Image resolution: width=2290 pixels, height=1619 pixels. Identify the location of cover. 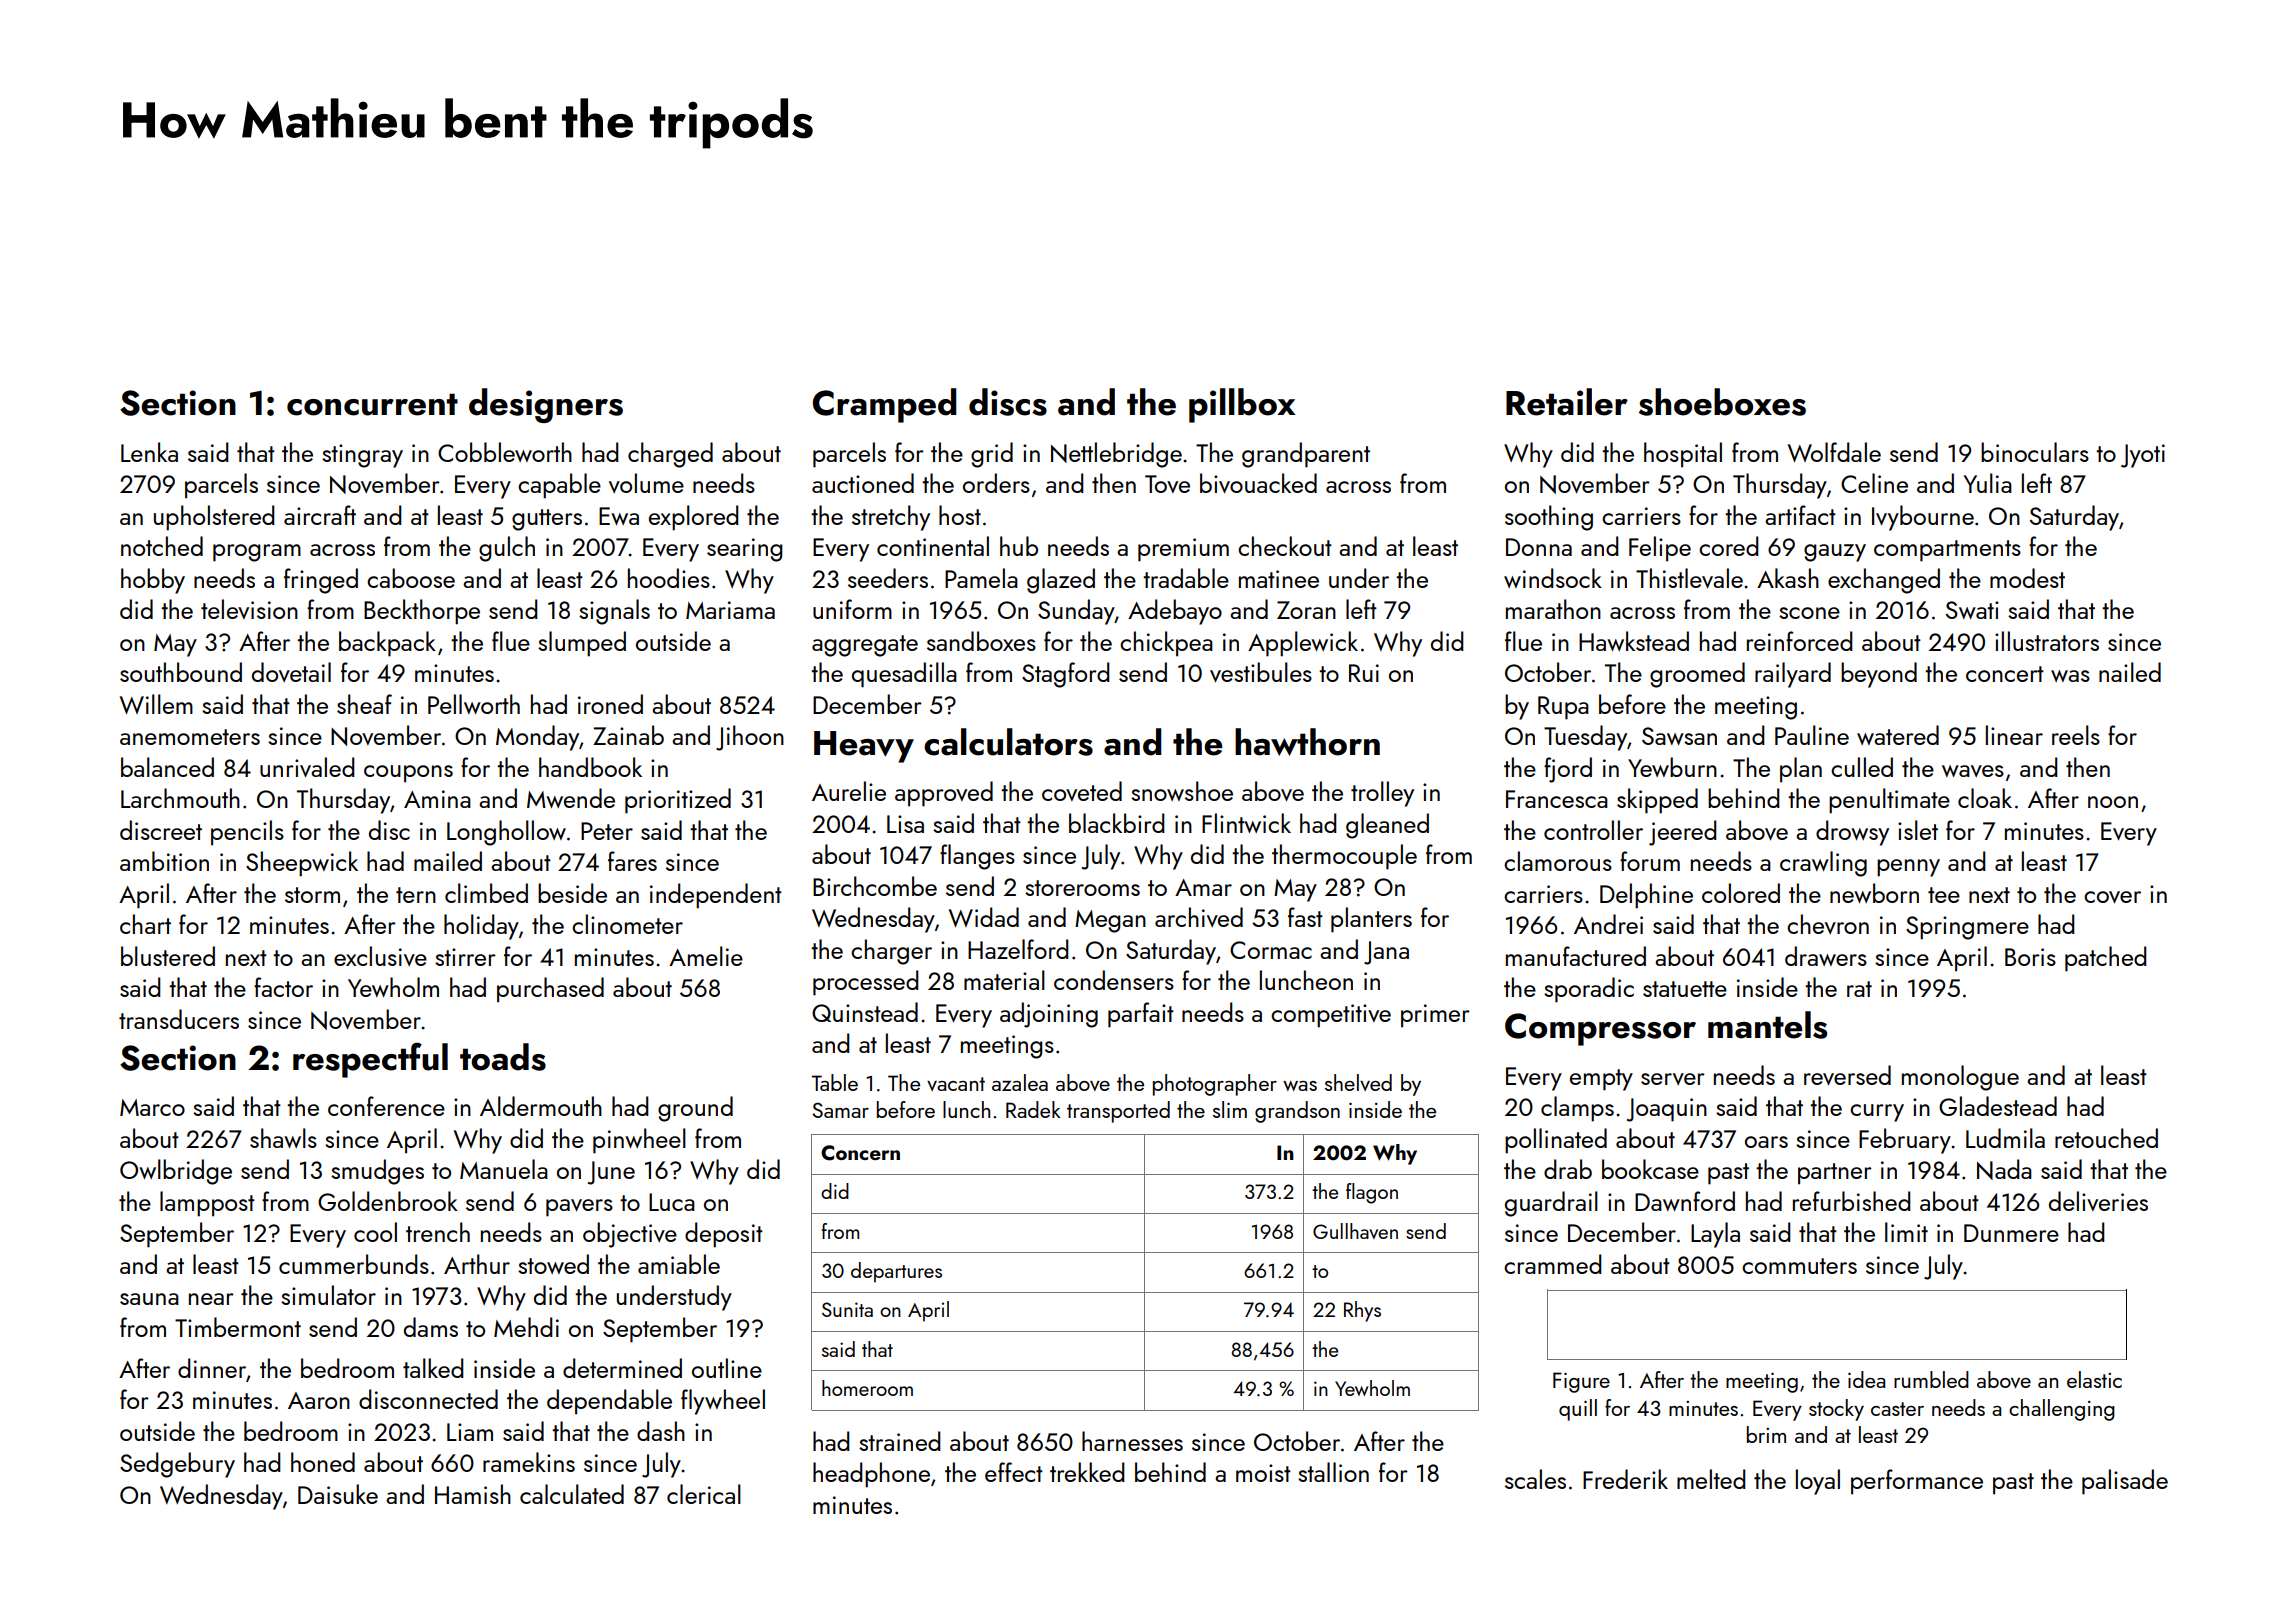
(2112, 897).
